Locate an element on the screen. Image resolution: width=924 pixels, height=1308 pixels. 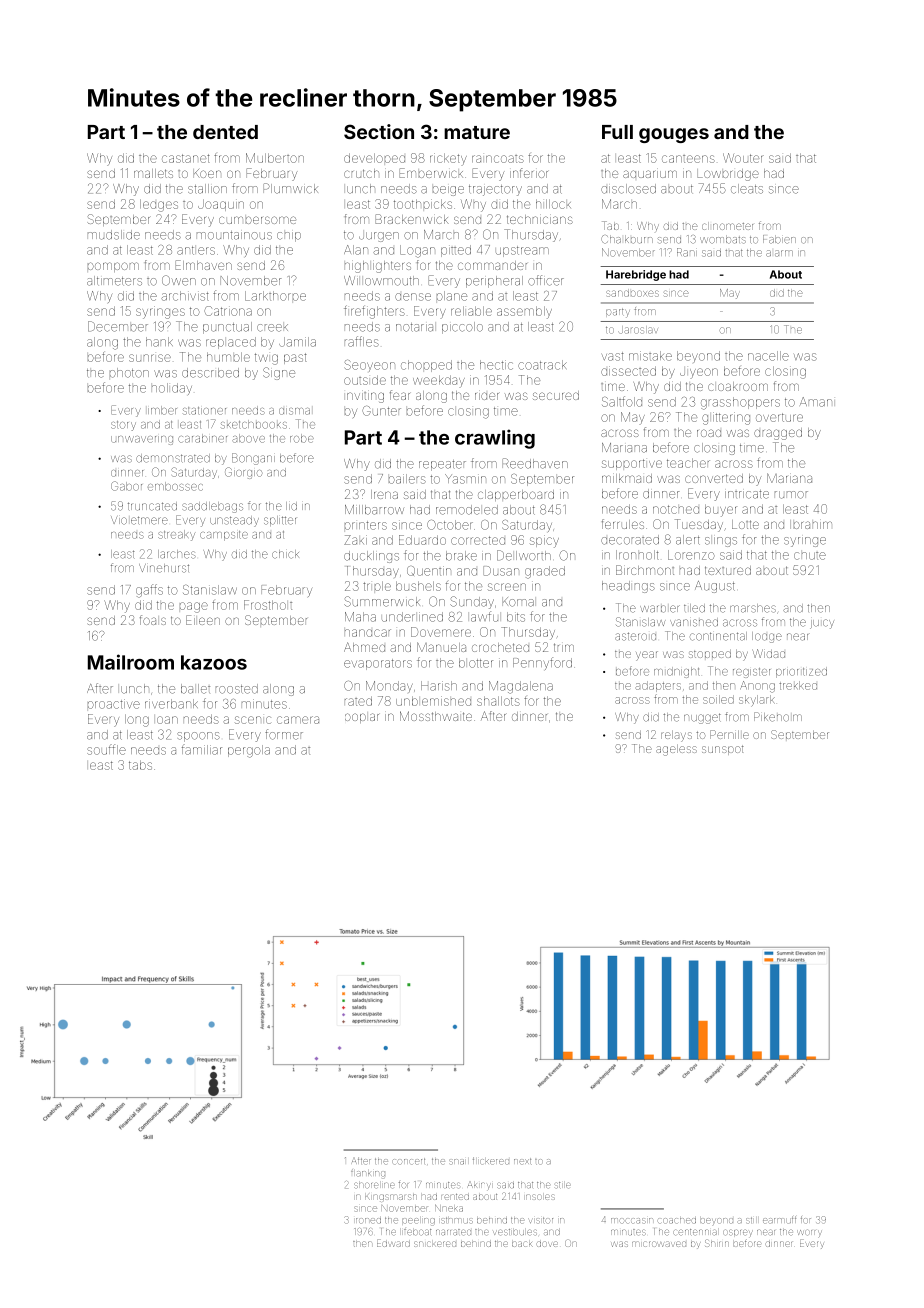
dented is located at coordinates (225, 132).
